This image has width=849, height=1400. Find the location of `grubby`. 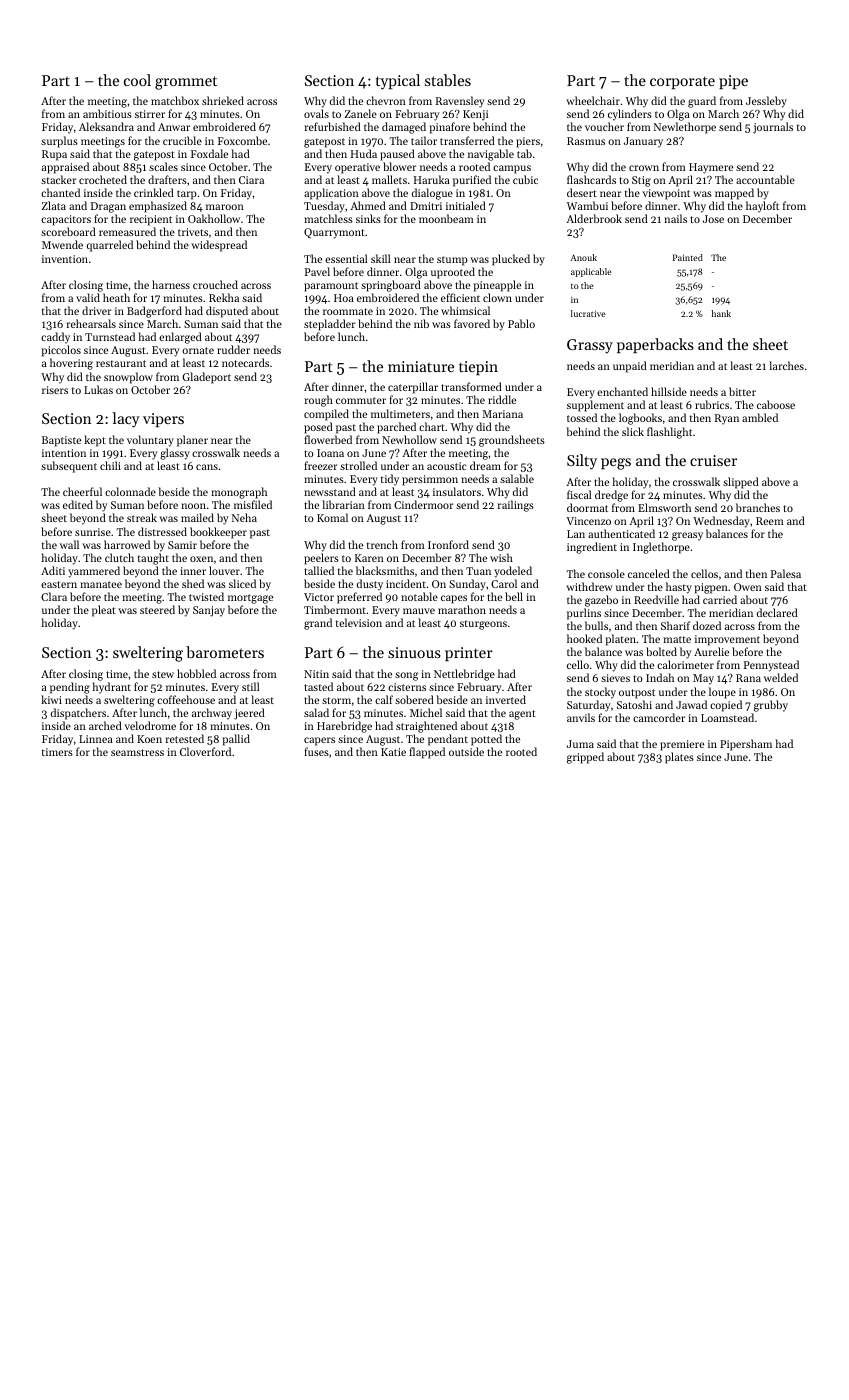

grubby is located at coordinates (771, 706).
